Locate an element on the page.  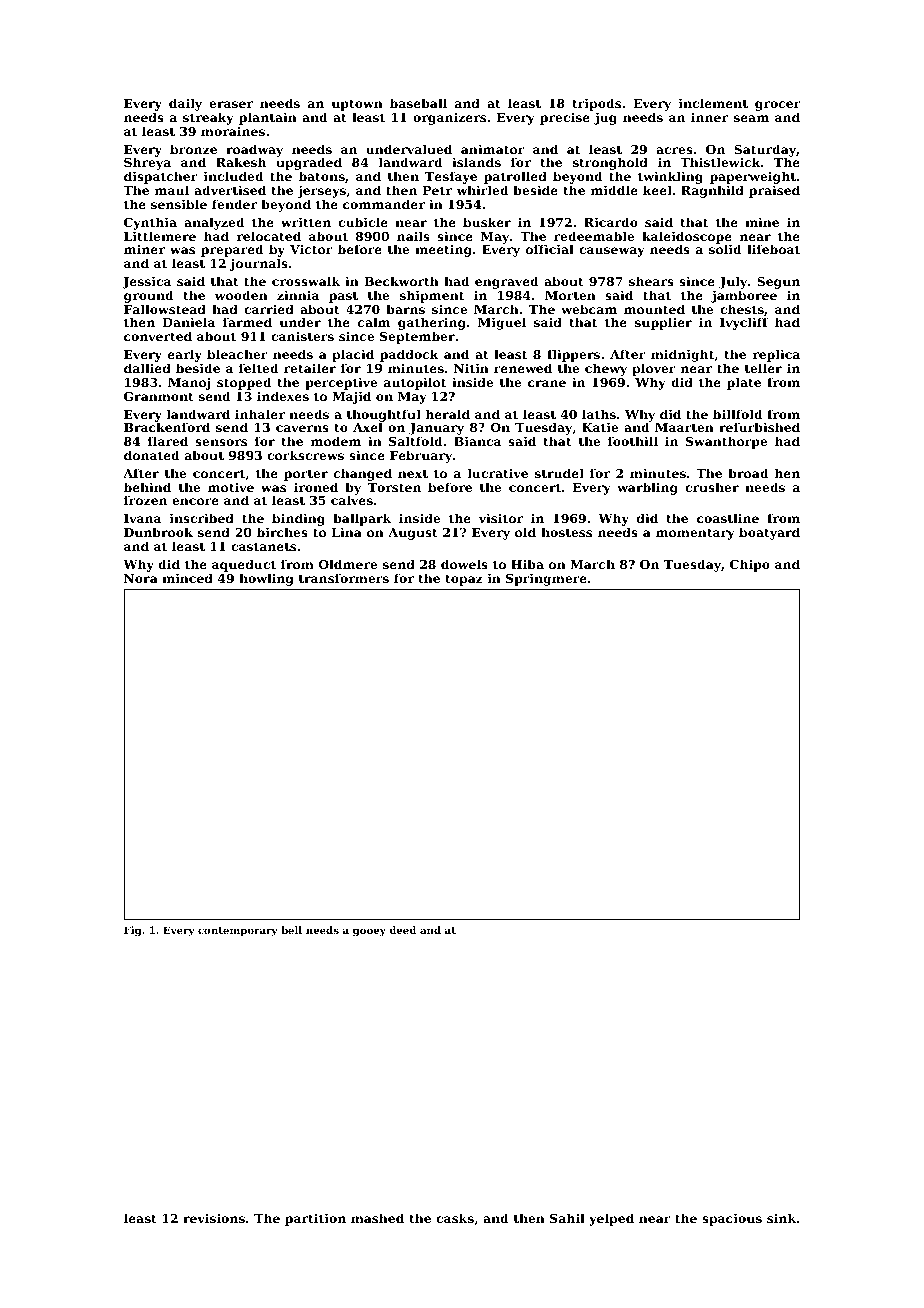
spacious is located at coordinates (732, 1219).
